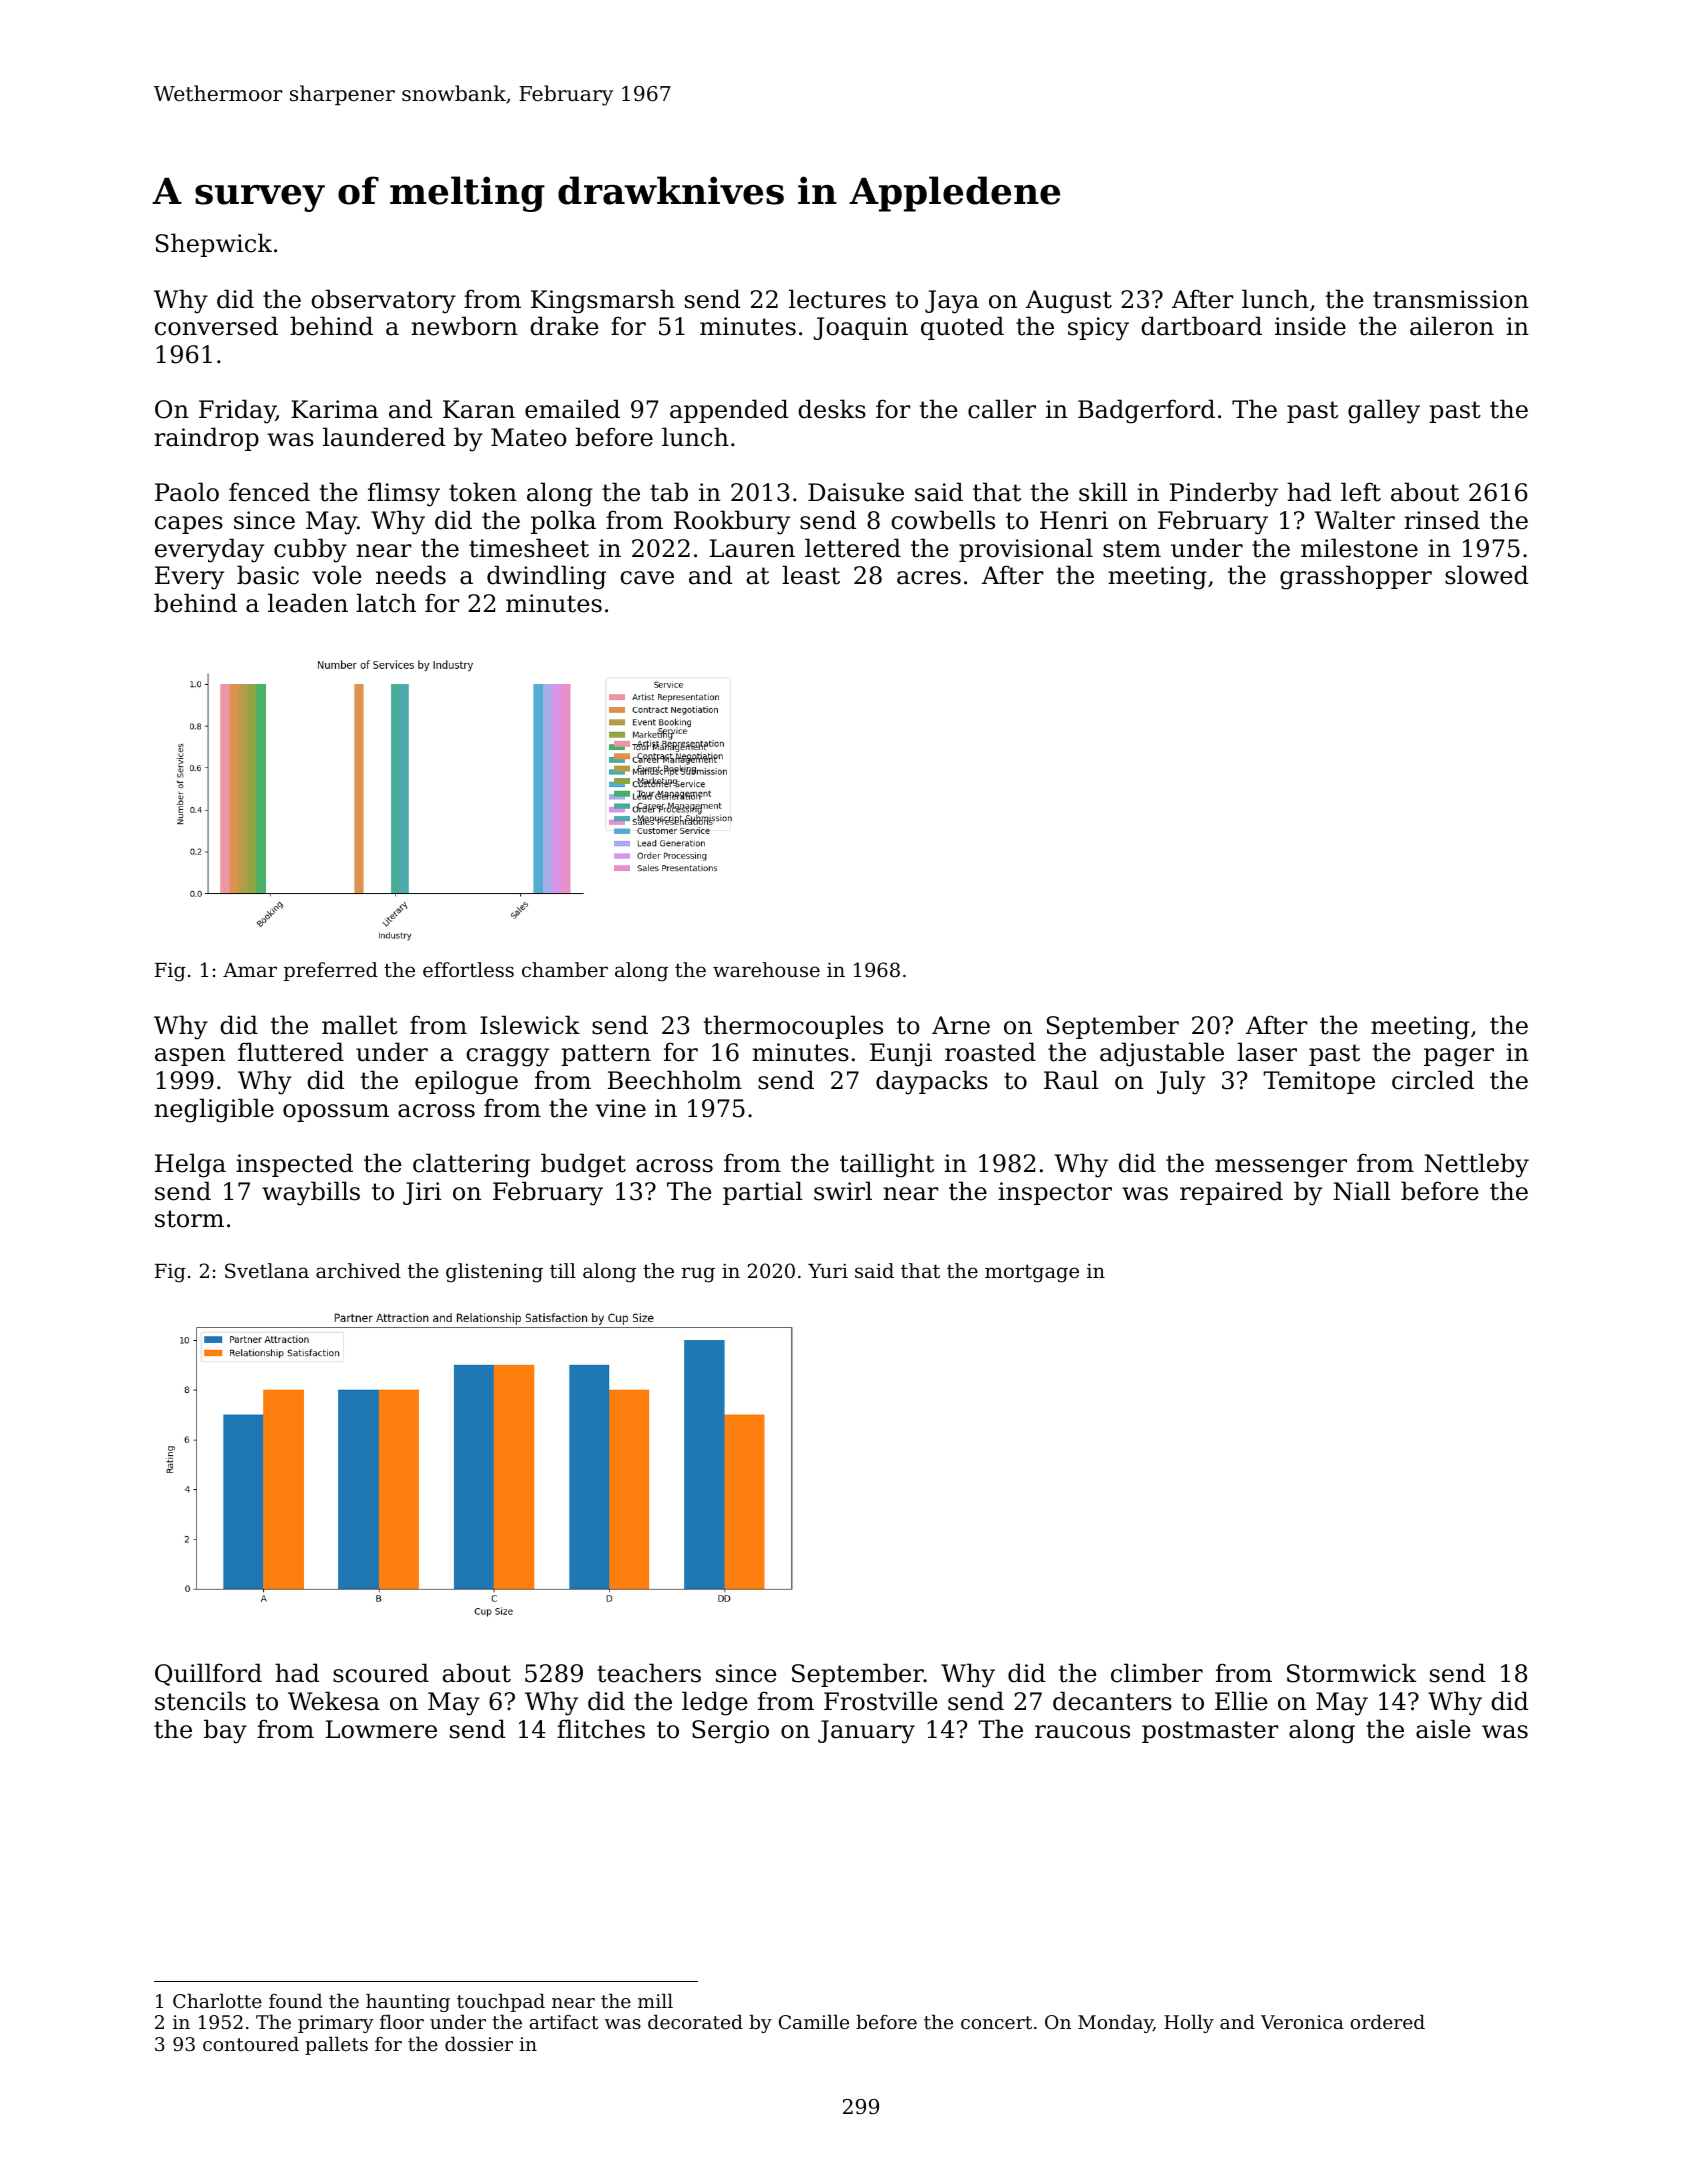  What do you see at coordinates (336, 2045) in the image?
I see `pallets` at bounding box center [336, 2045].
